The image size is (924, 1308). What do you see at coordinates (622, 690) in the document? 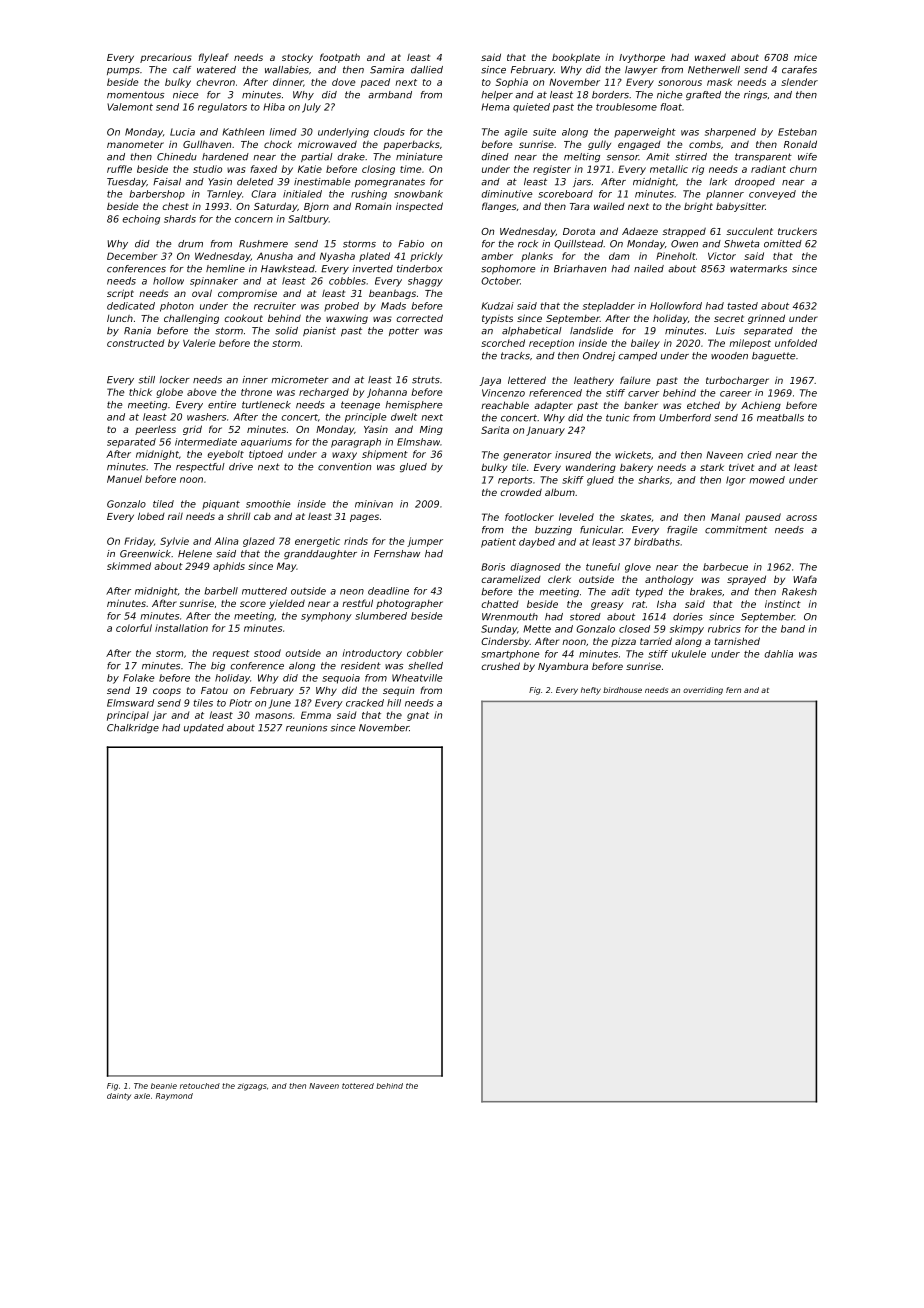
I see `birdhouse` at bounding box center [622, 690].
